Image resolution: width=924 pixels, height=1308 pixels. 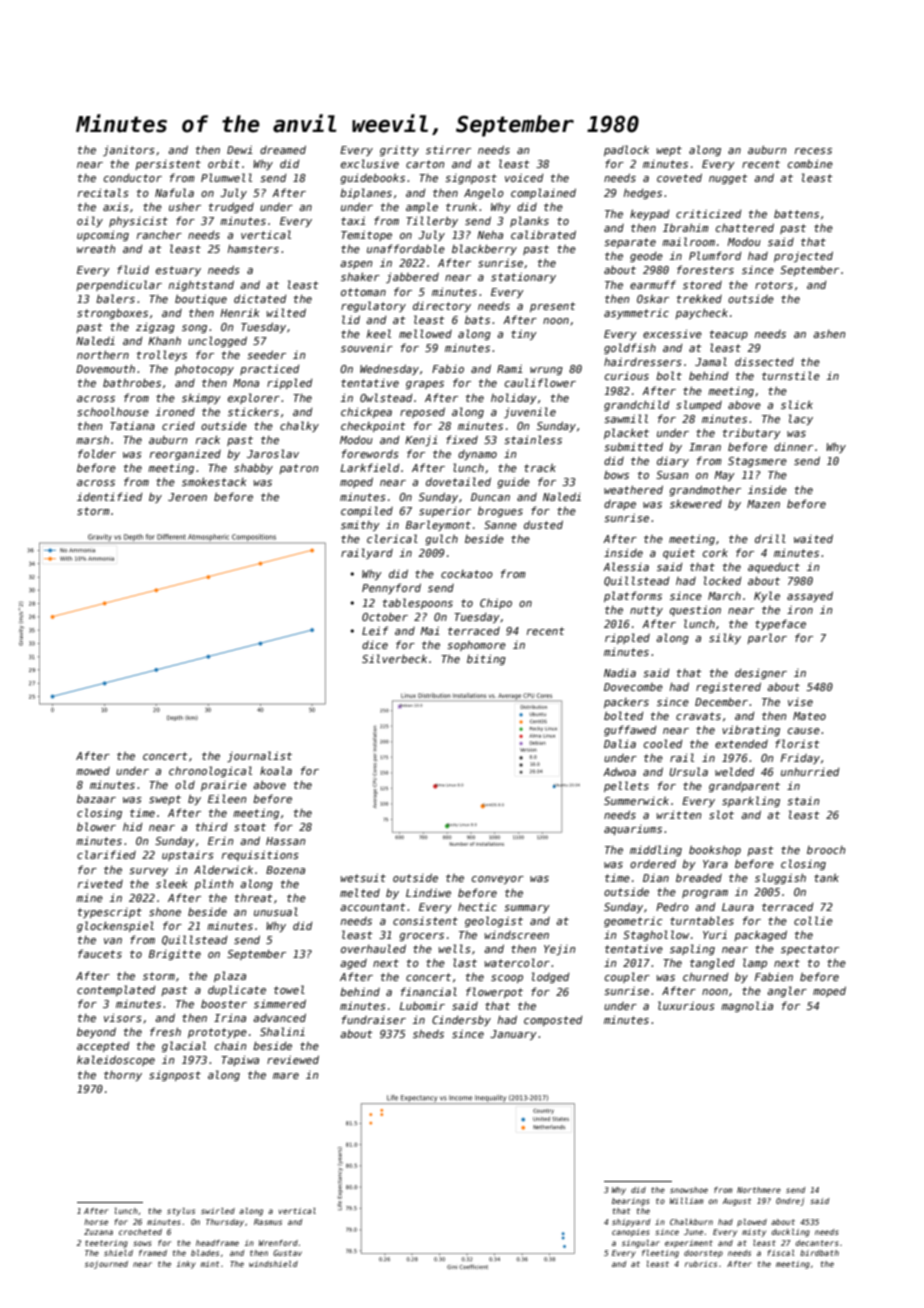 I want to click on souvenir, so click(x=367, y=348).
